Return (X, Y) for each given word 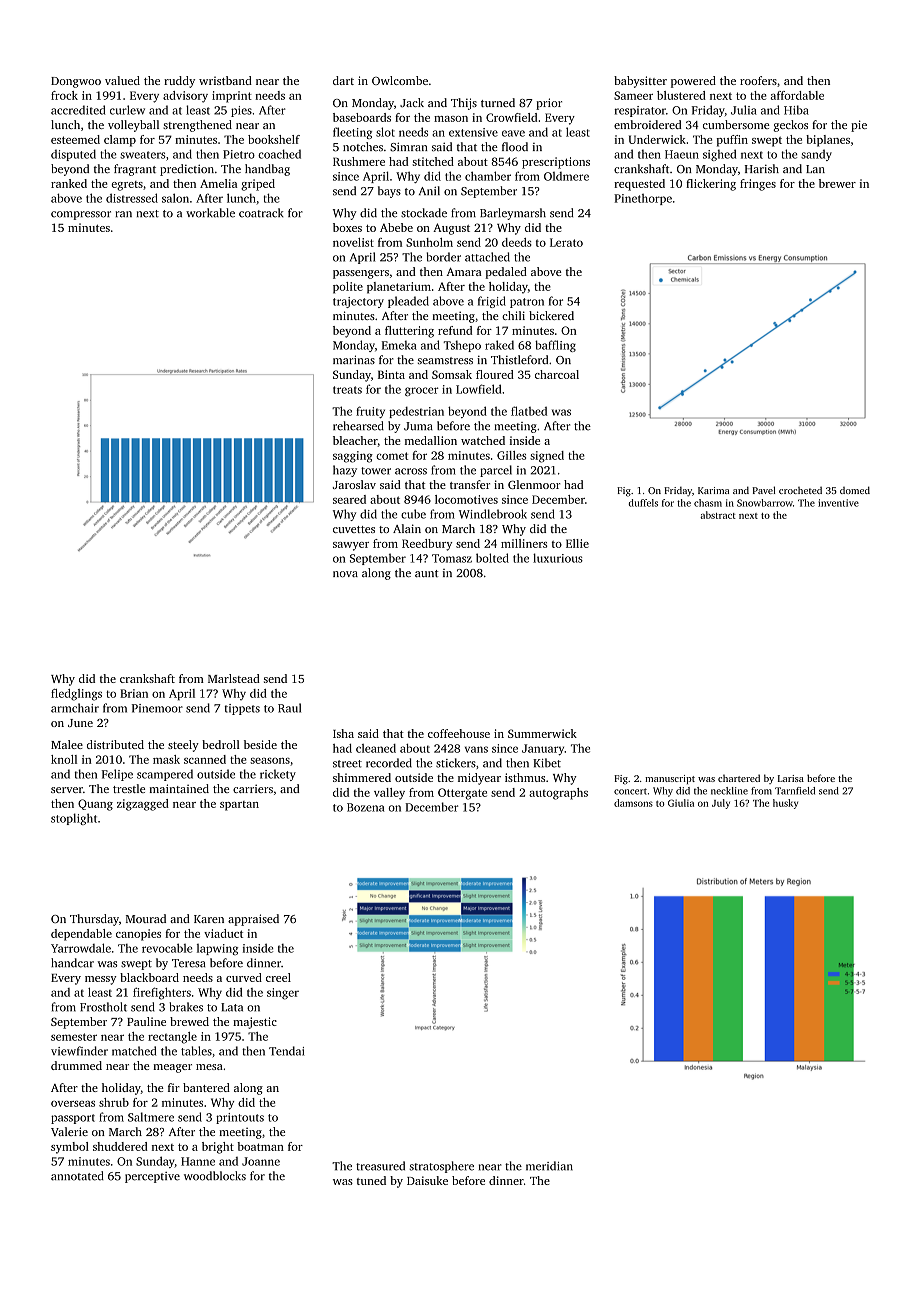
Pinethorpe (643, 199)
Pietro (239, 154)
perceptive (152, 1177)
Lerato (566, 242)
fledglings (76, 695)
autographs (558, 794)
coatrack (261, 213)
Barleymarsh (513, 214)
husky (785, 804)
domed (855, 490)
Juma (418, 426)
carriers (253, 788)
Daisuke (427, 1180)
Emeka (399, 345)
